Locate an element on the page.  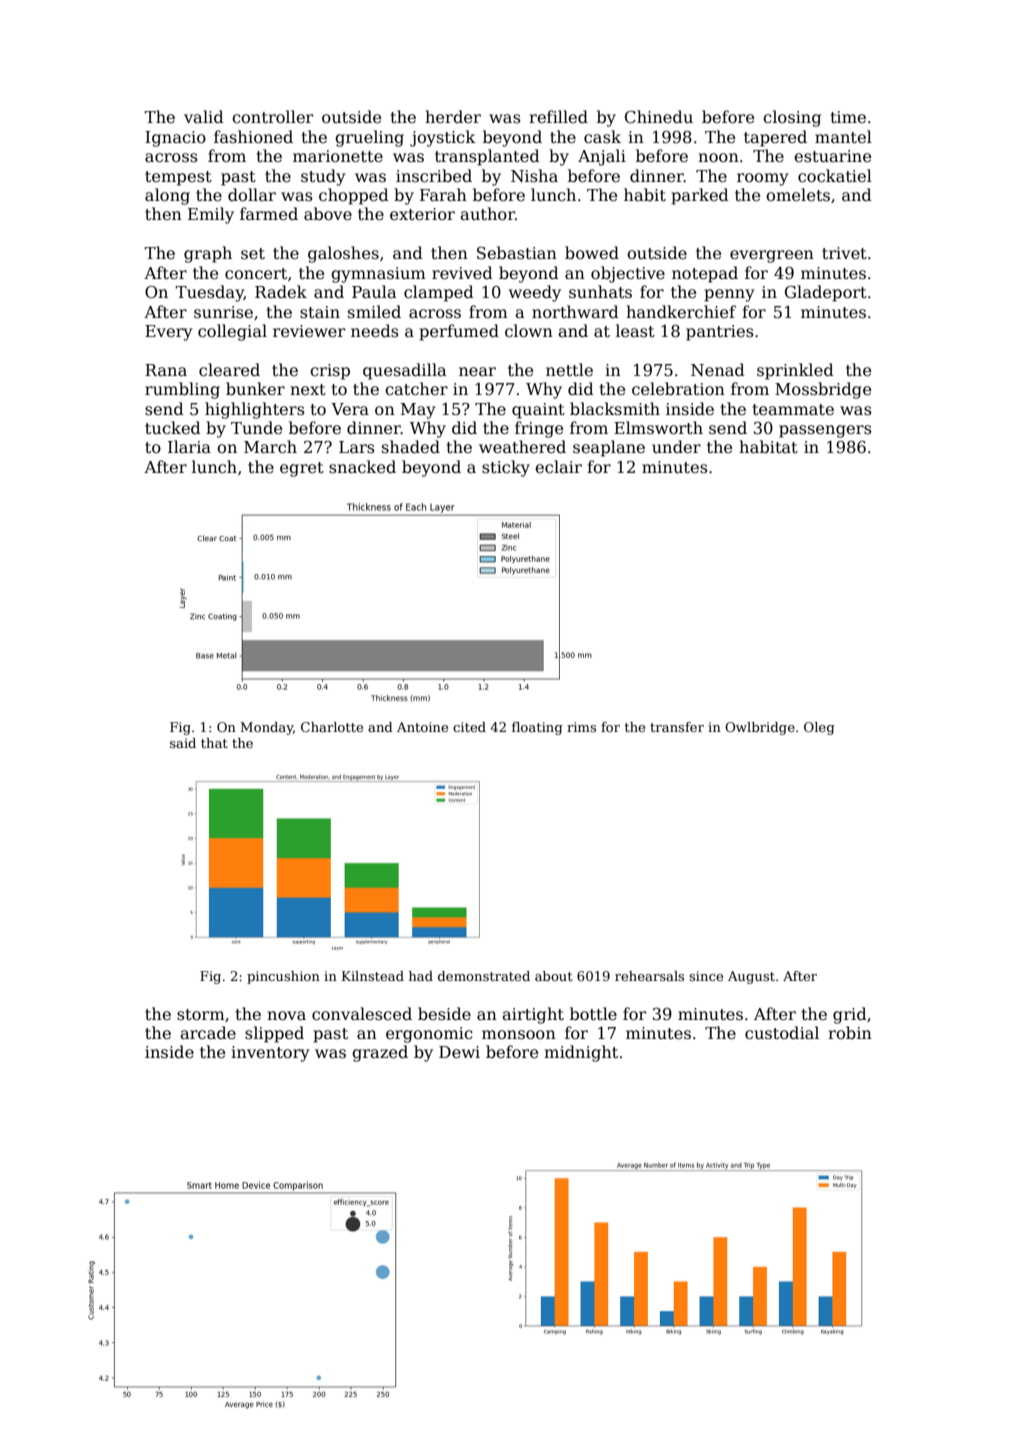
Oleg is located at coordinates (819, 728).
